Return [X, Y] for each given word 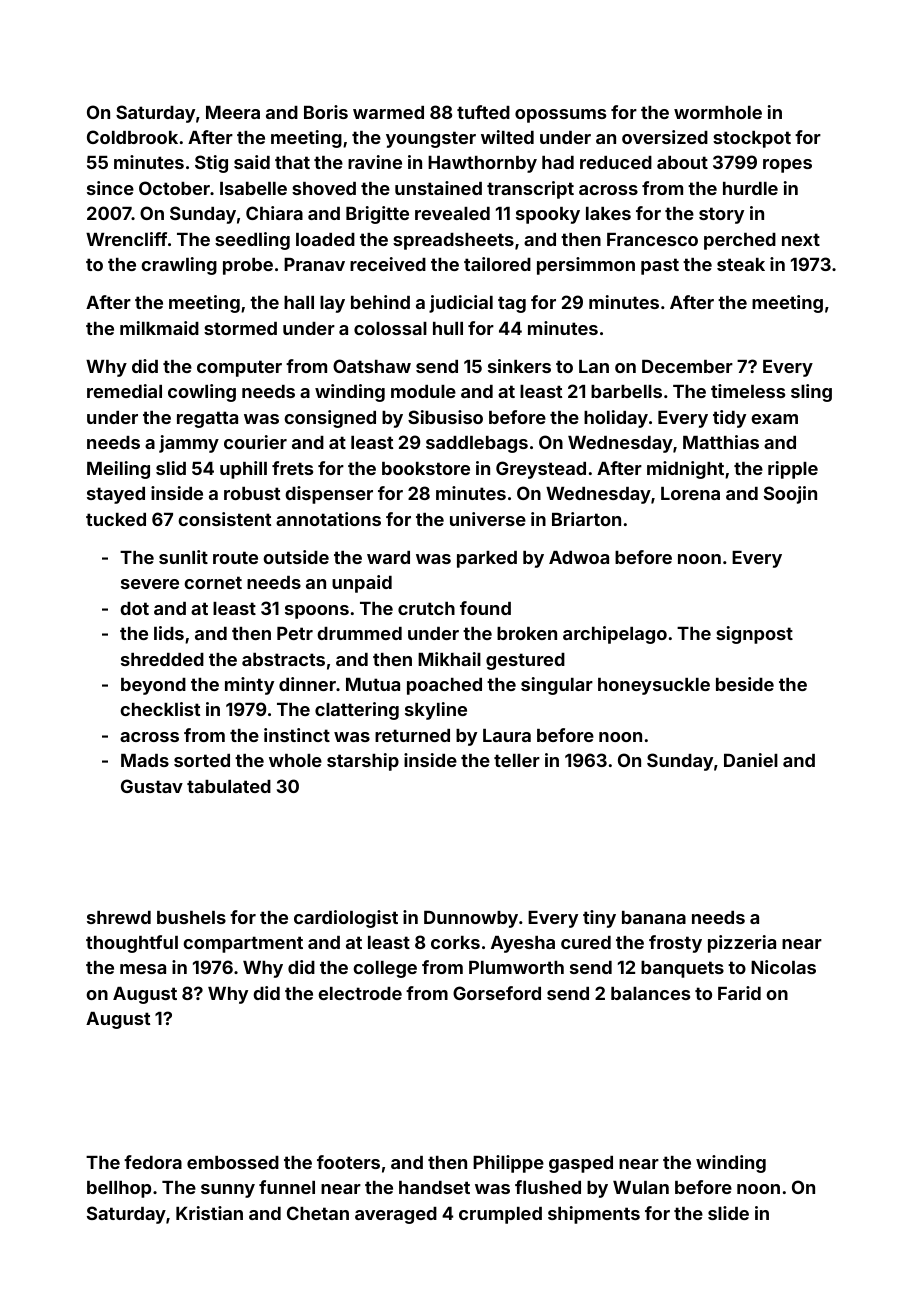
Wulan [641, 1187]
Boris [326, 112]
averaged [396, 1215]
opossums [560, 116]
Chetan [318, 1213]
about [682, 162]
